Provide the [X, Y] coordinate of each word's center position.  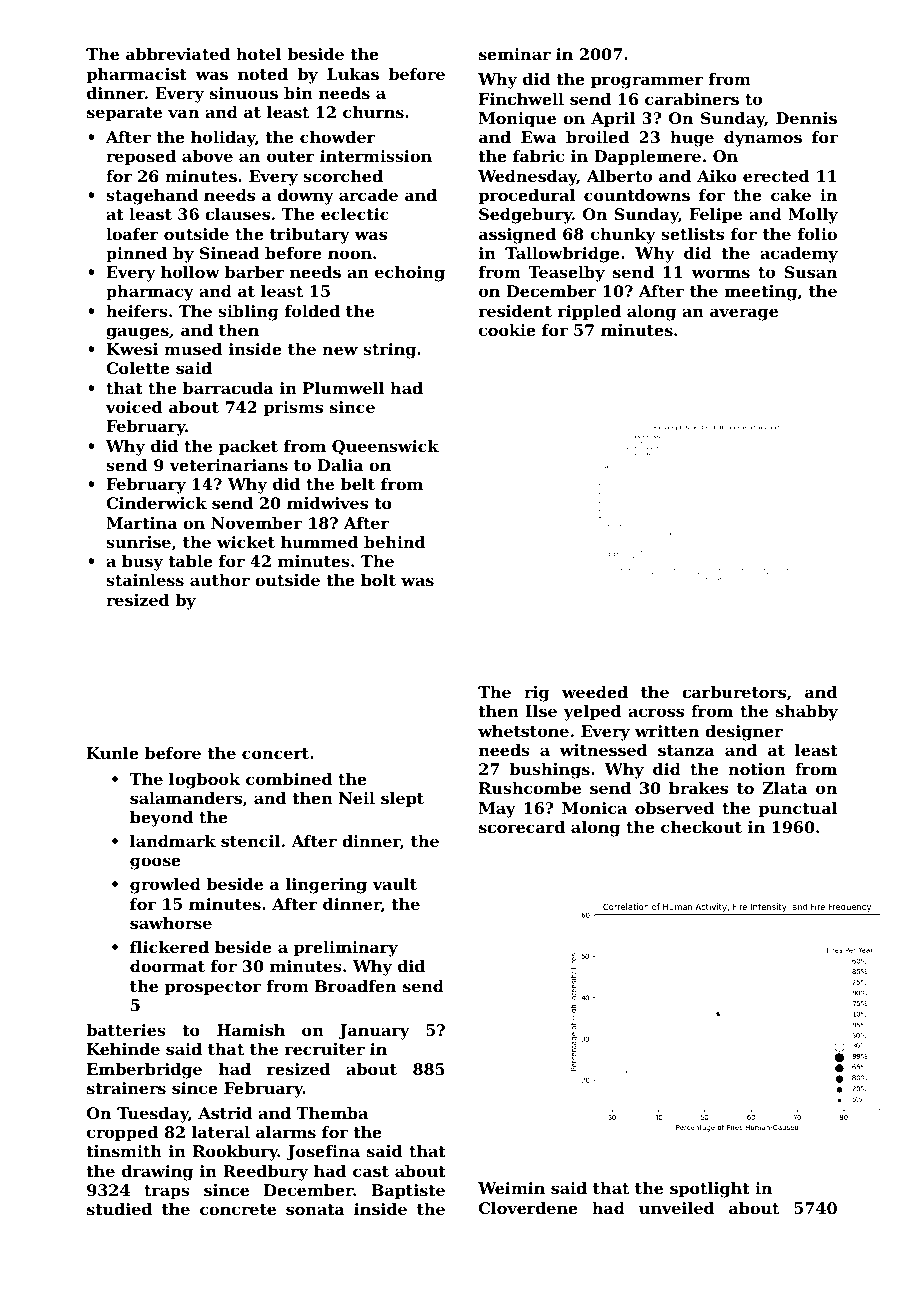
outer [291, 156]
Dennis [806, 118]
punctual [797, 810]
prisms [293, 409]
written [667, 731]
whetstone [523, 731]
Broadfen [355, 986]
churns [373, 112]
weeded [595, 692]
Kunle [113, 753]
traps [167, 1192]
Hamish [251, 1030]
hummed [319, 542]
